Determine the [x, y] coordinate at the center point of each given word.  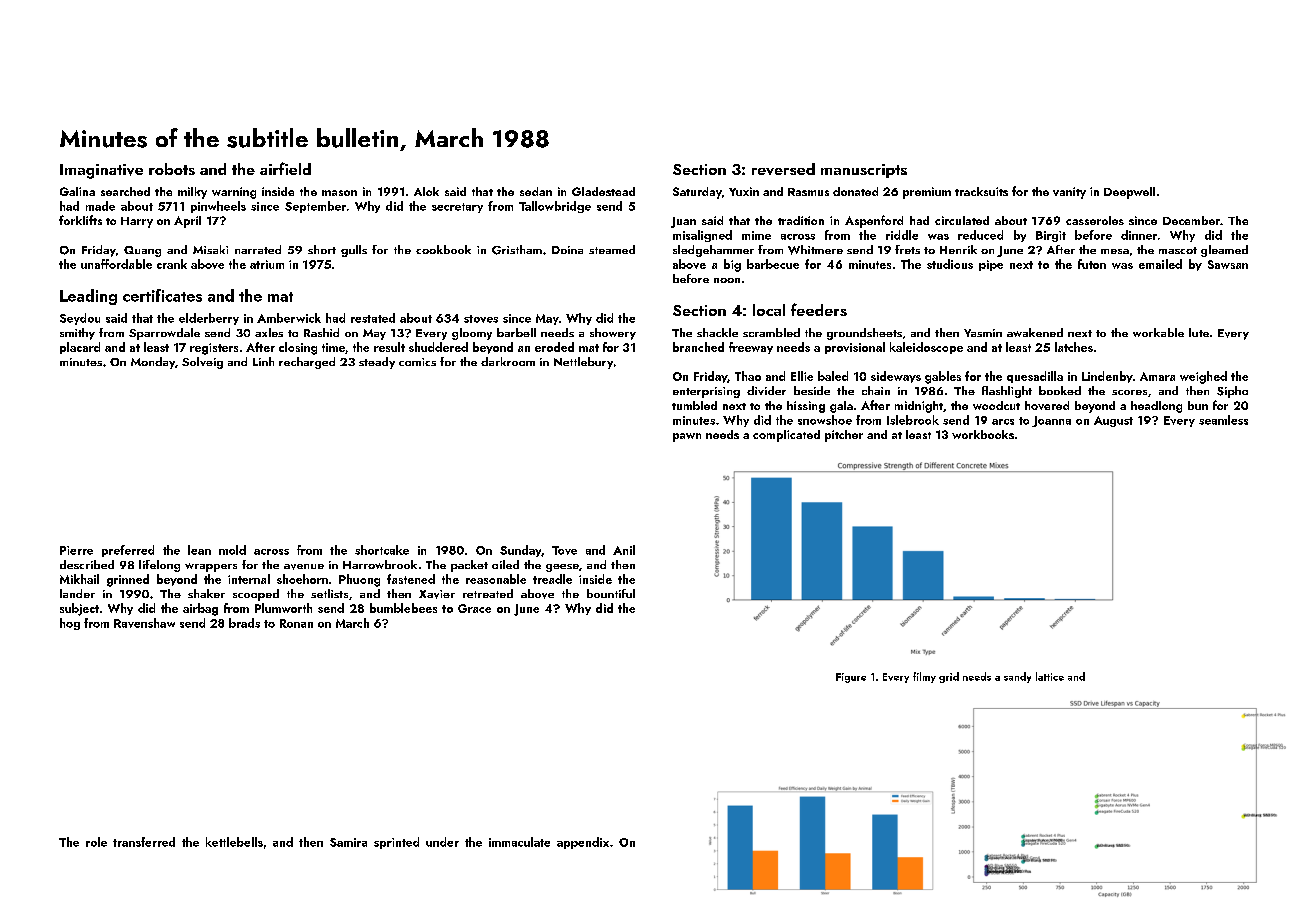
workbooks [983, 434]
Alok [426, 191]
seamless [1223, 420]
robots [172, 169]
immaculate [519, 842]
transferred [144, 842]
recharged [307, 363]
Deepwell [1129, 193]
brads [244, 623]
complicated [786, 436]
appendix [583, 843]
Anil [624, 550]
